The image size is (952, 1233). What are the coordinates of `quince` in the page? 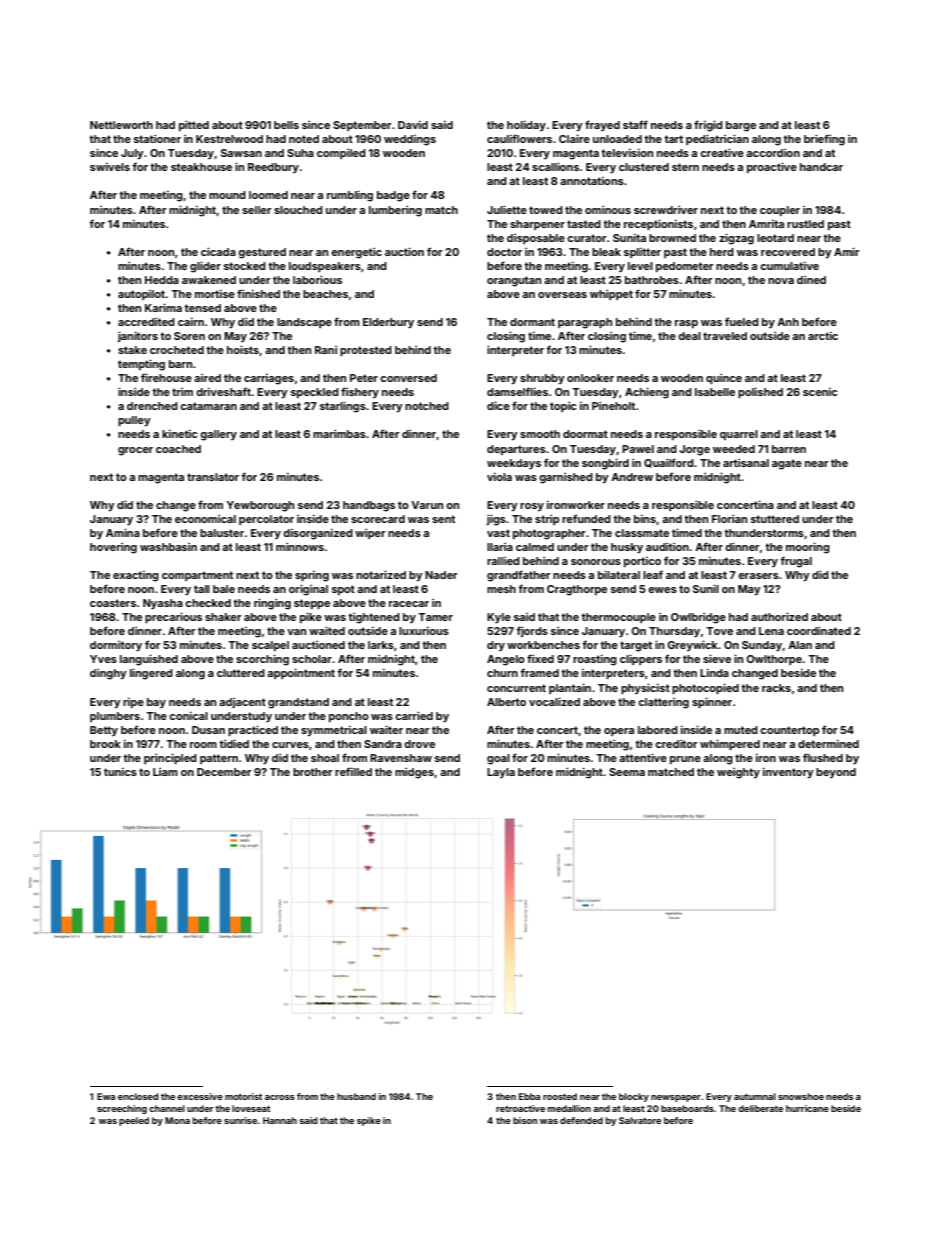 It's located at (724, 379).
